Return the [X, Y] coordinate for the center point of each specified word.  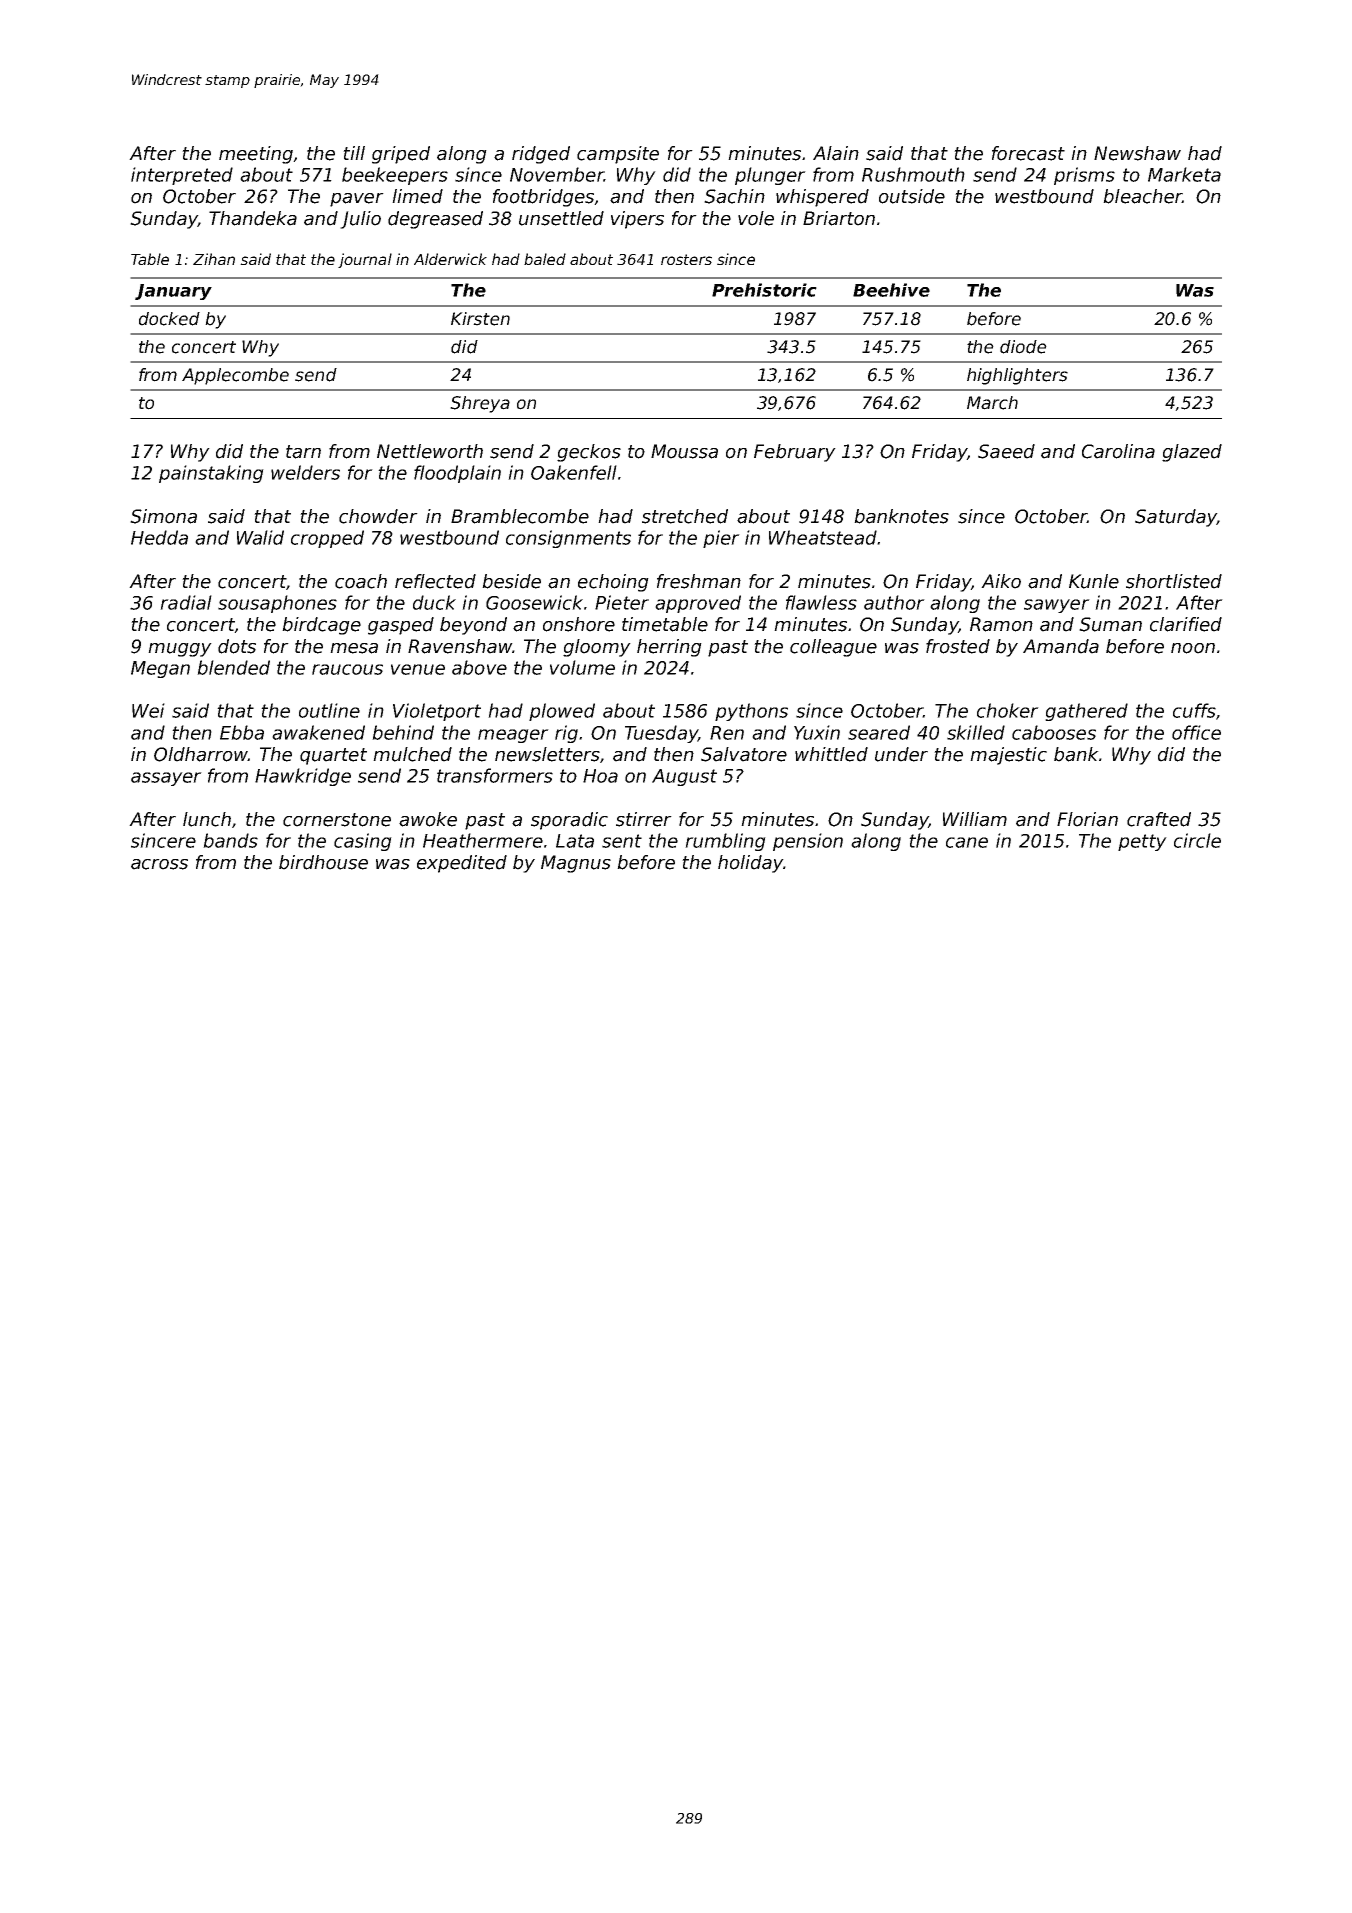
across [159, 864]
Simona [163, 516]
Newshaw [1137, 153]
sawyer [1057, 606]
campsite [618, 155]
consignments [568, 539]
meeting [256, 155]
